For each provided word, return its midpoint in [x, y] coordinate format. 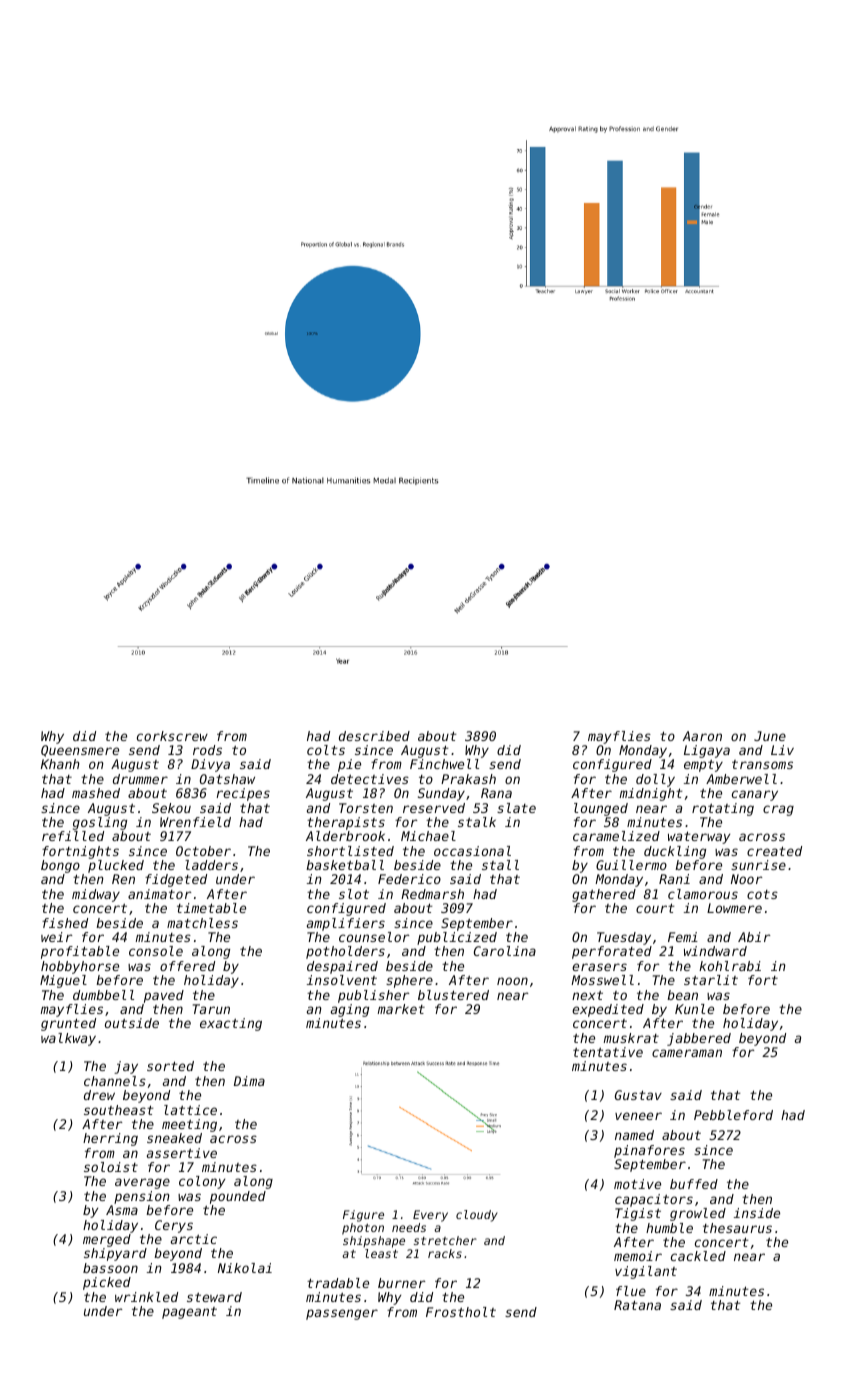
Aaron [702, 736]
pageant [189, 1313]
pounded [238, 1197]
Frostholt [461, 1312]
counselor [374, 937]
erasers [599, 967]
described [374, 736]
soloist [111, 1167]
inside [757, 1213]
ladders [211, 865]
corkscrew [172, 736]
